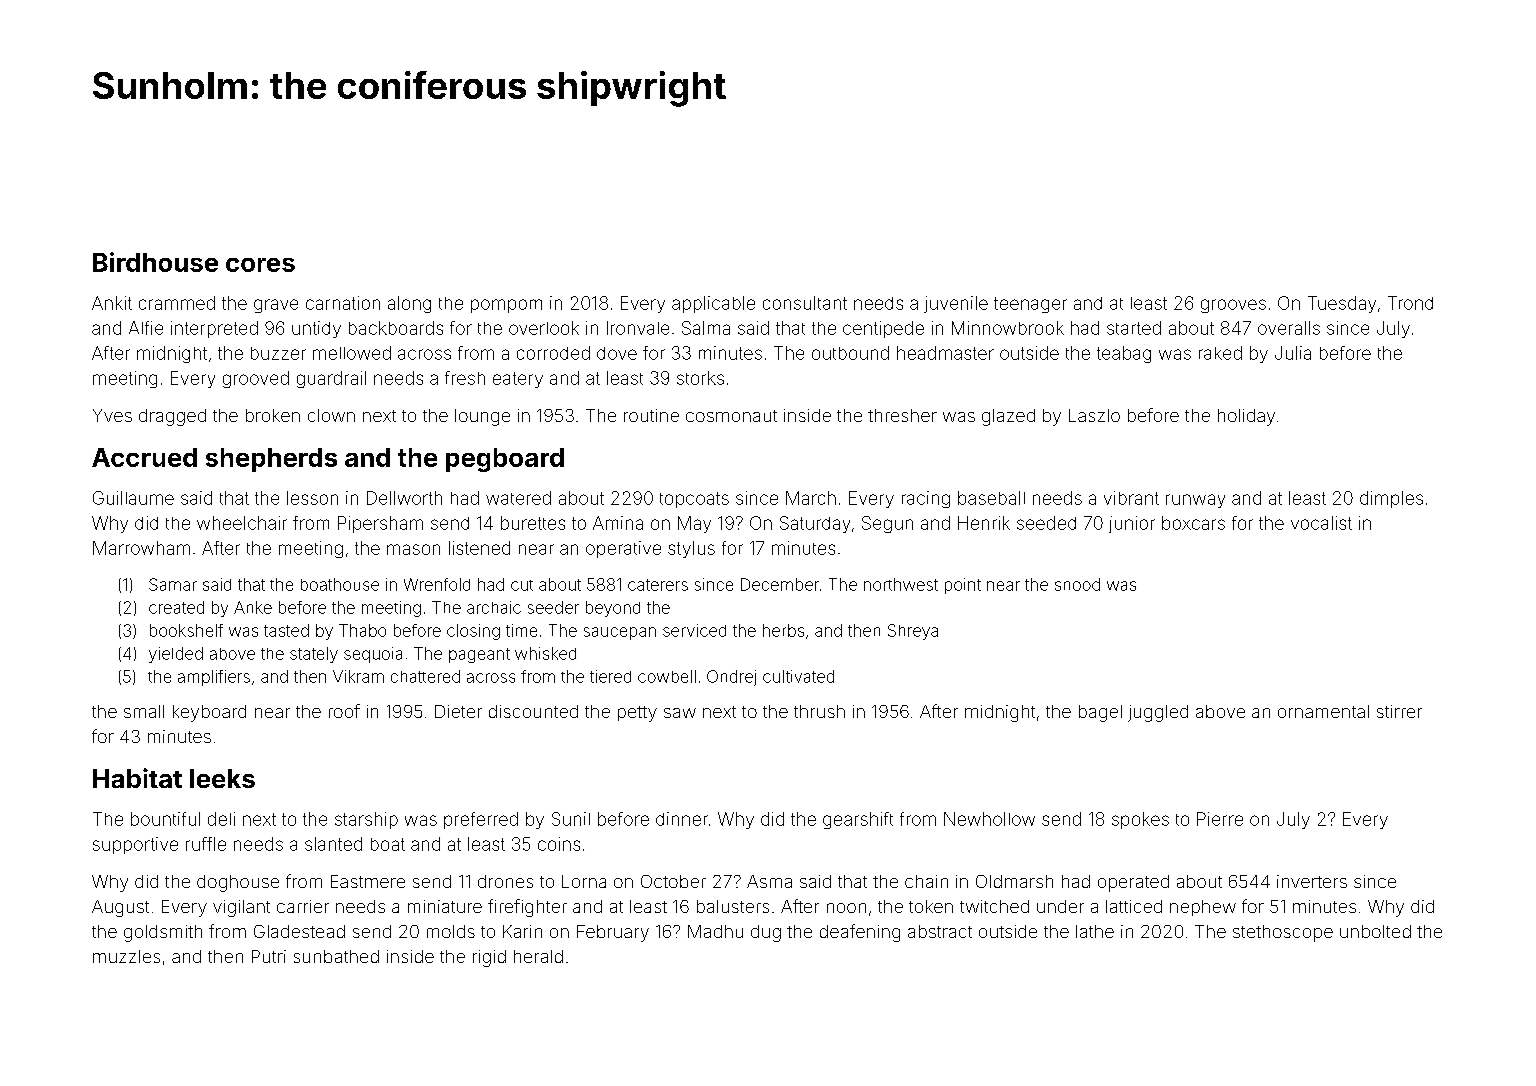  I want to click on Guillaume, so click(133, 498).
